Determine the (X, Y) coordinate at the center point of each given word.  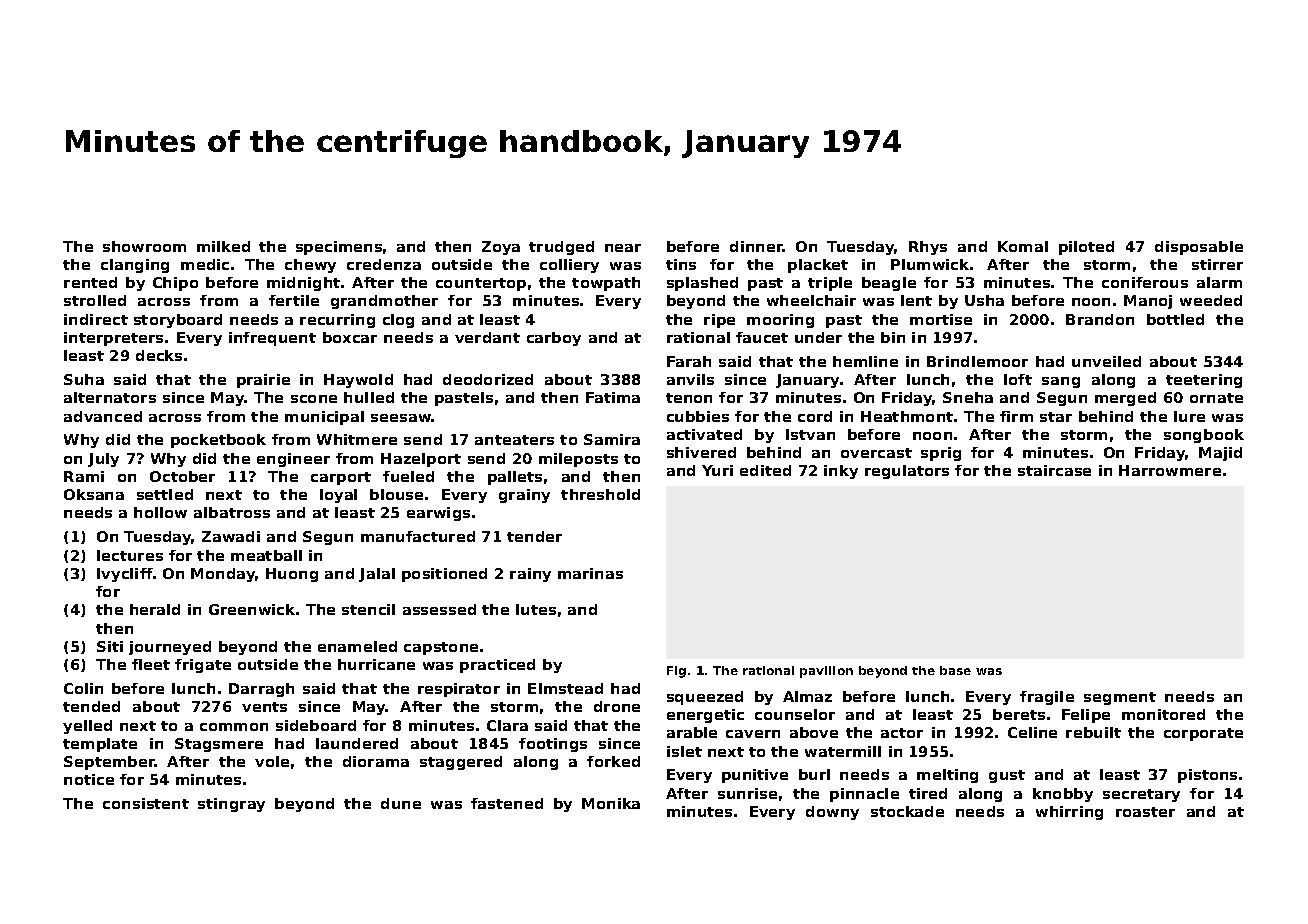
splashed (702, 284)
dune (401, 803)
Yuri (717, 470)
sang (1061, 382)
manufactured (418, 536)
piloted (1086, 248)
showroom (144, 246)
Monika (611, 803)
